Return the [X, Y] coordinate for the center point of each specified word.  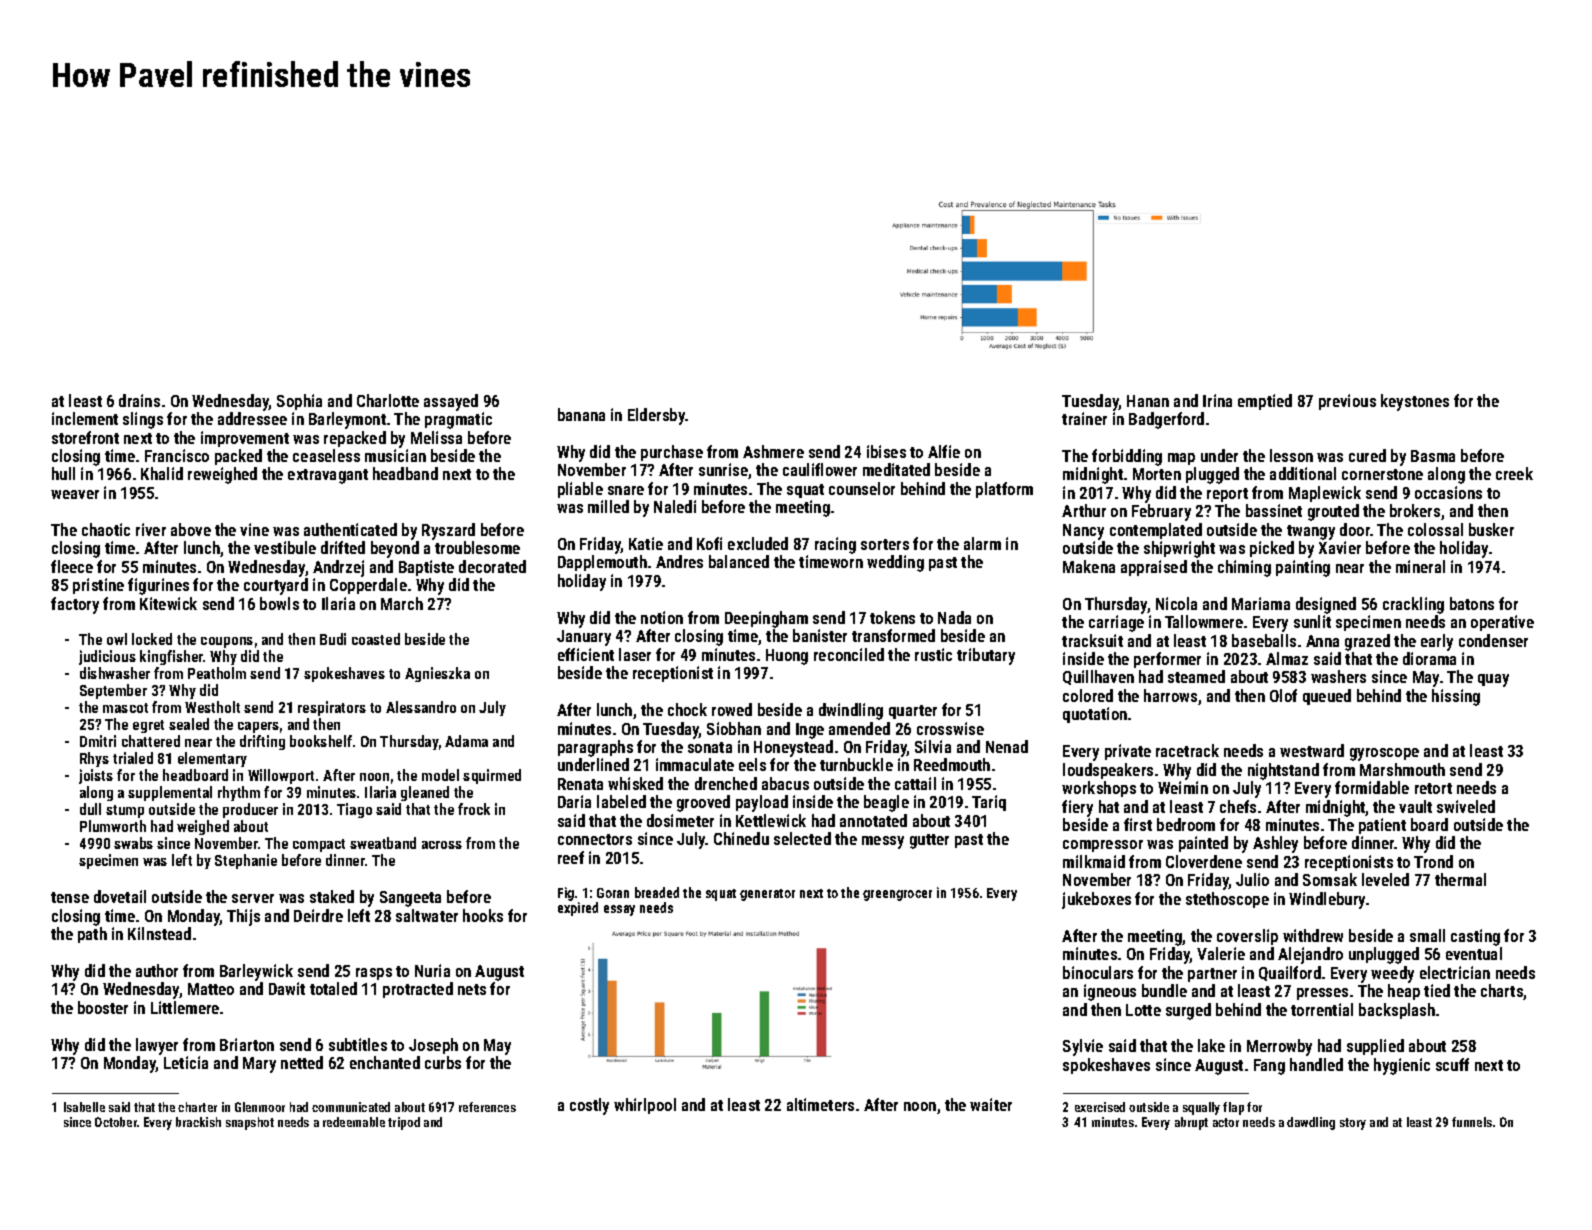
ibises [886, 451]
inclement [85, 418]
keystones [1415, 402]
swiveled [1466, 806]
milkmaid [1094, 861]
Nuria [432, 970]
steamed [1196, 676]
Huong [787, 657]
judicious [107, 657]
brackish [198, 1122]
